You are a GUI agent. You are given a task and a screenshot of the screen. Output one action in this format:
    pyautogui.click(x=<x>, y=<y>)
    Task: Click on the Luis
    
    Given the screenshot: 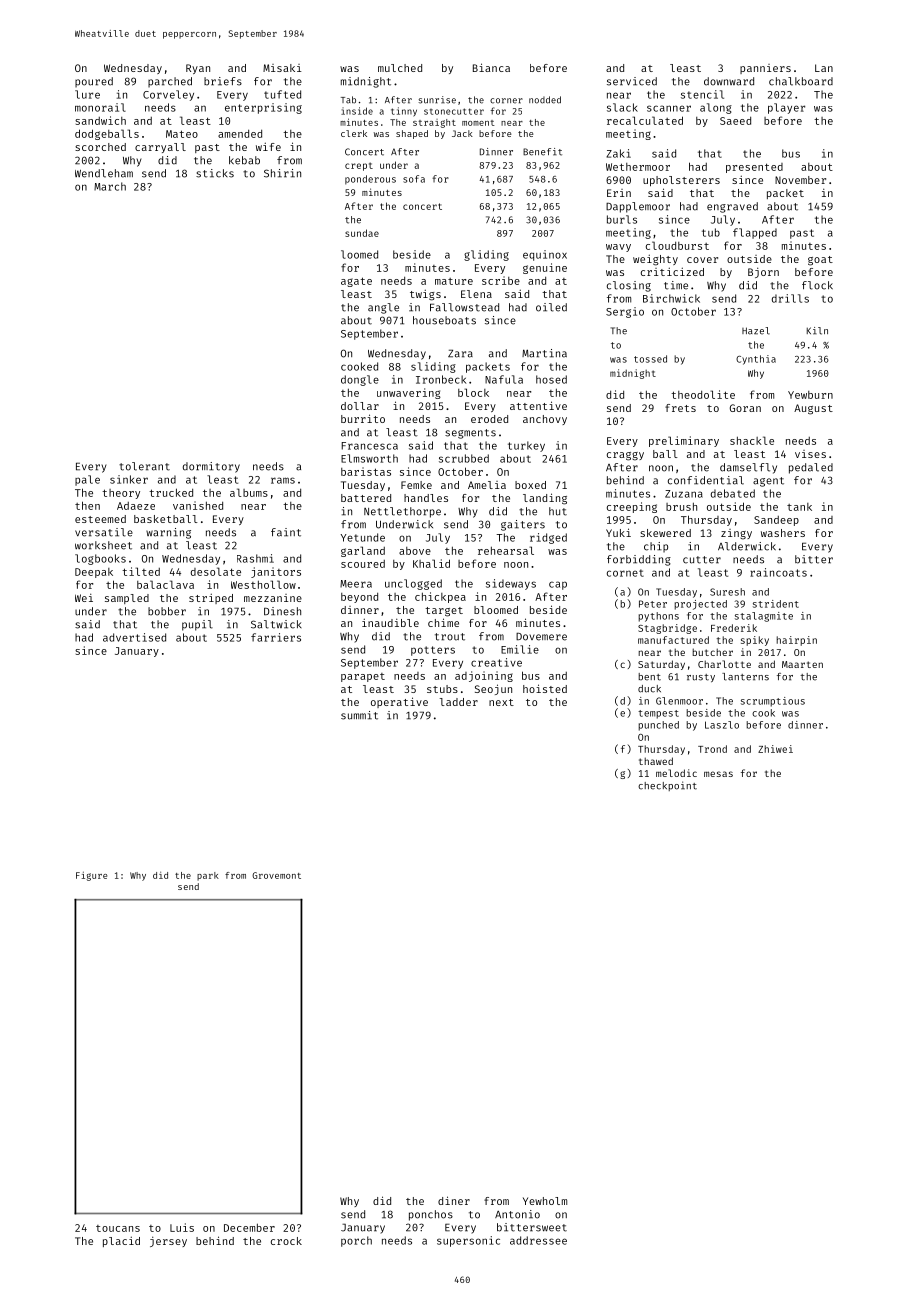 What is the action you would take?
    pyautogui.click(x=182, y=1227)
